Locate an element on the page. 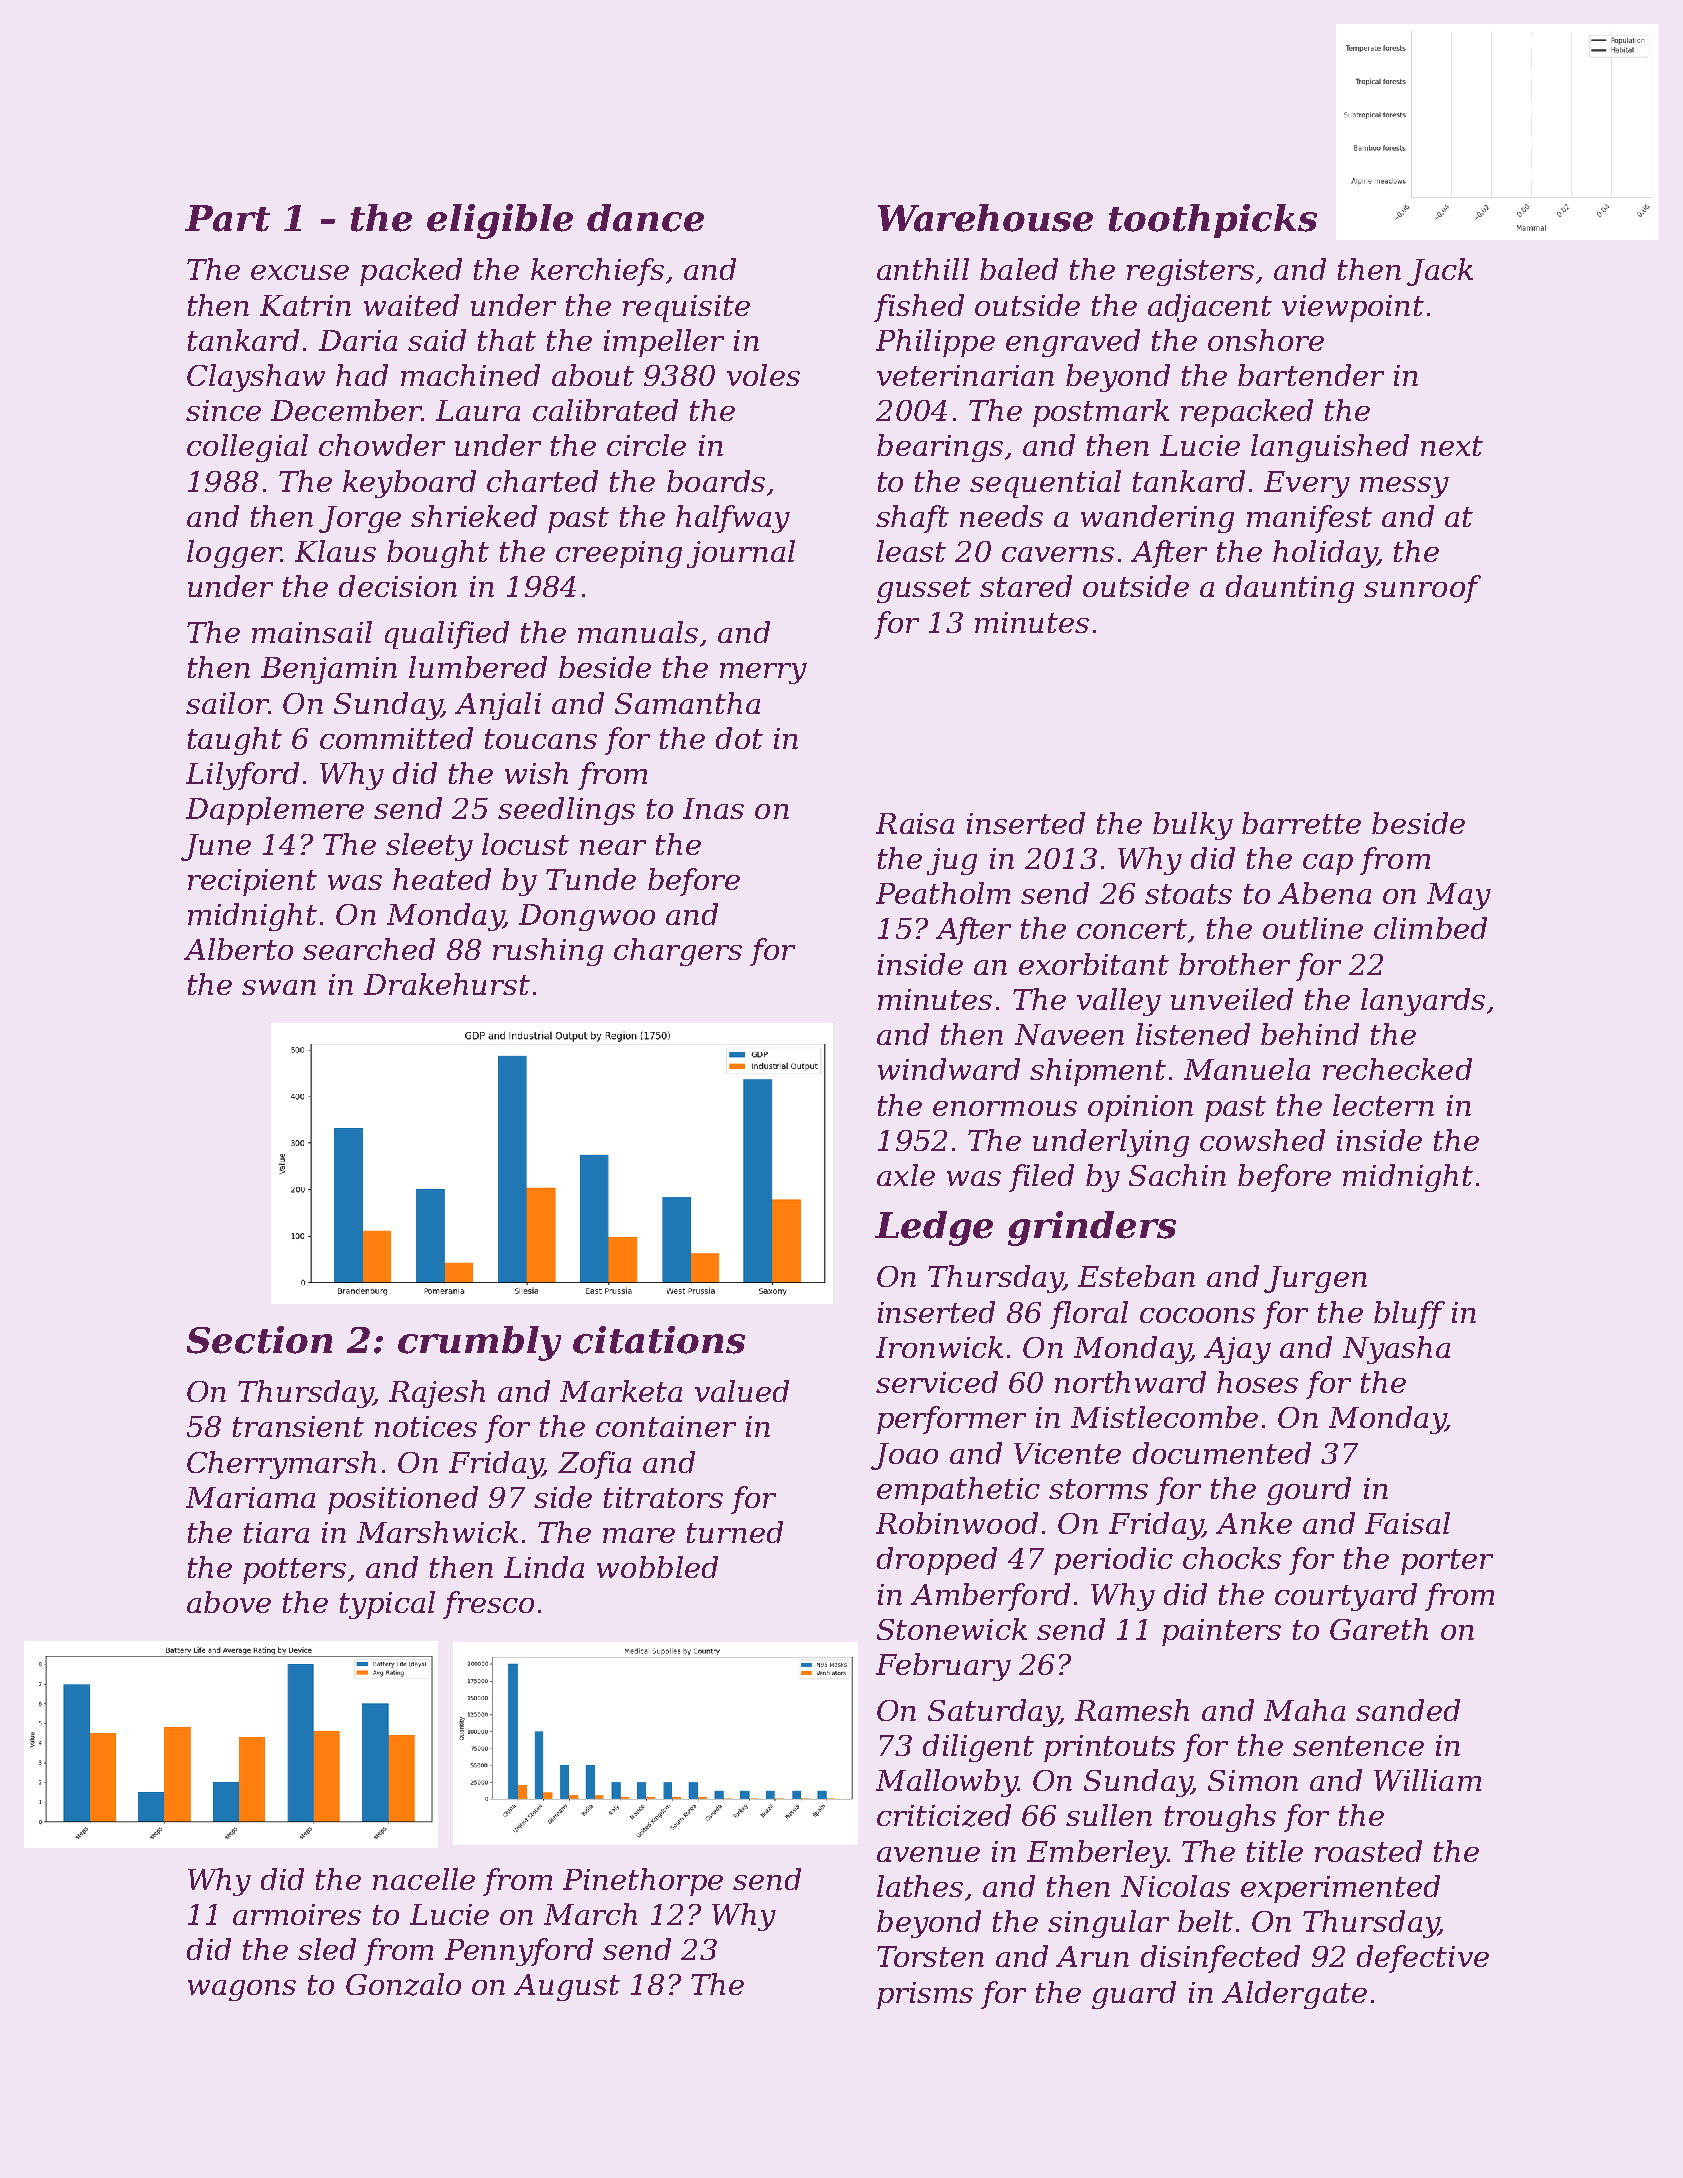 Image resolution: width=1683 pixels, height=2178 pixels. mainsail is located at coordinates (312, 632).
